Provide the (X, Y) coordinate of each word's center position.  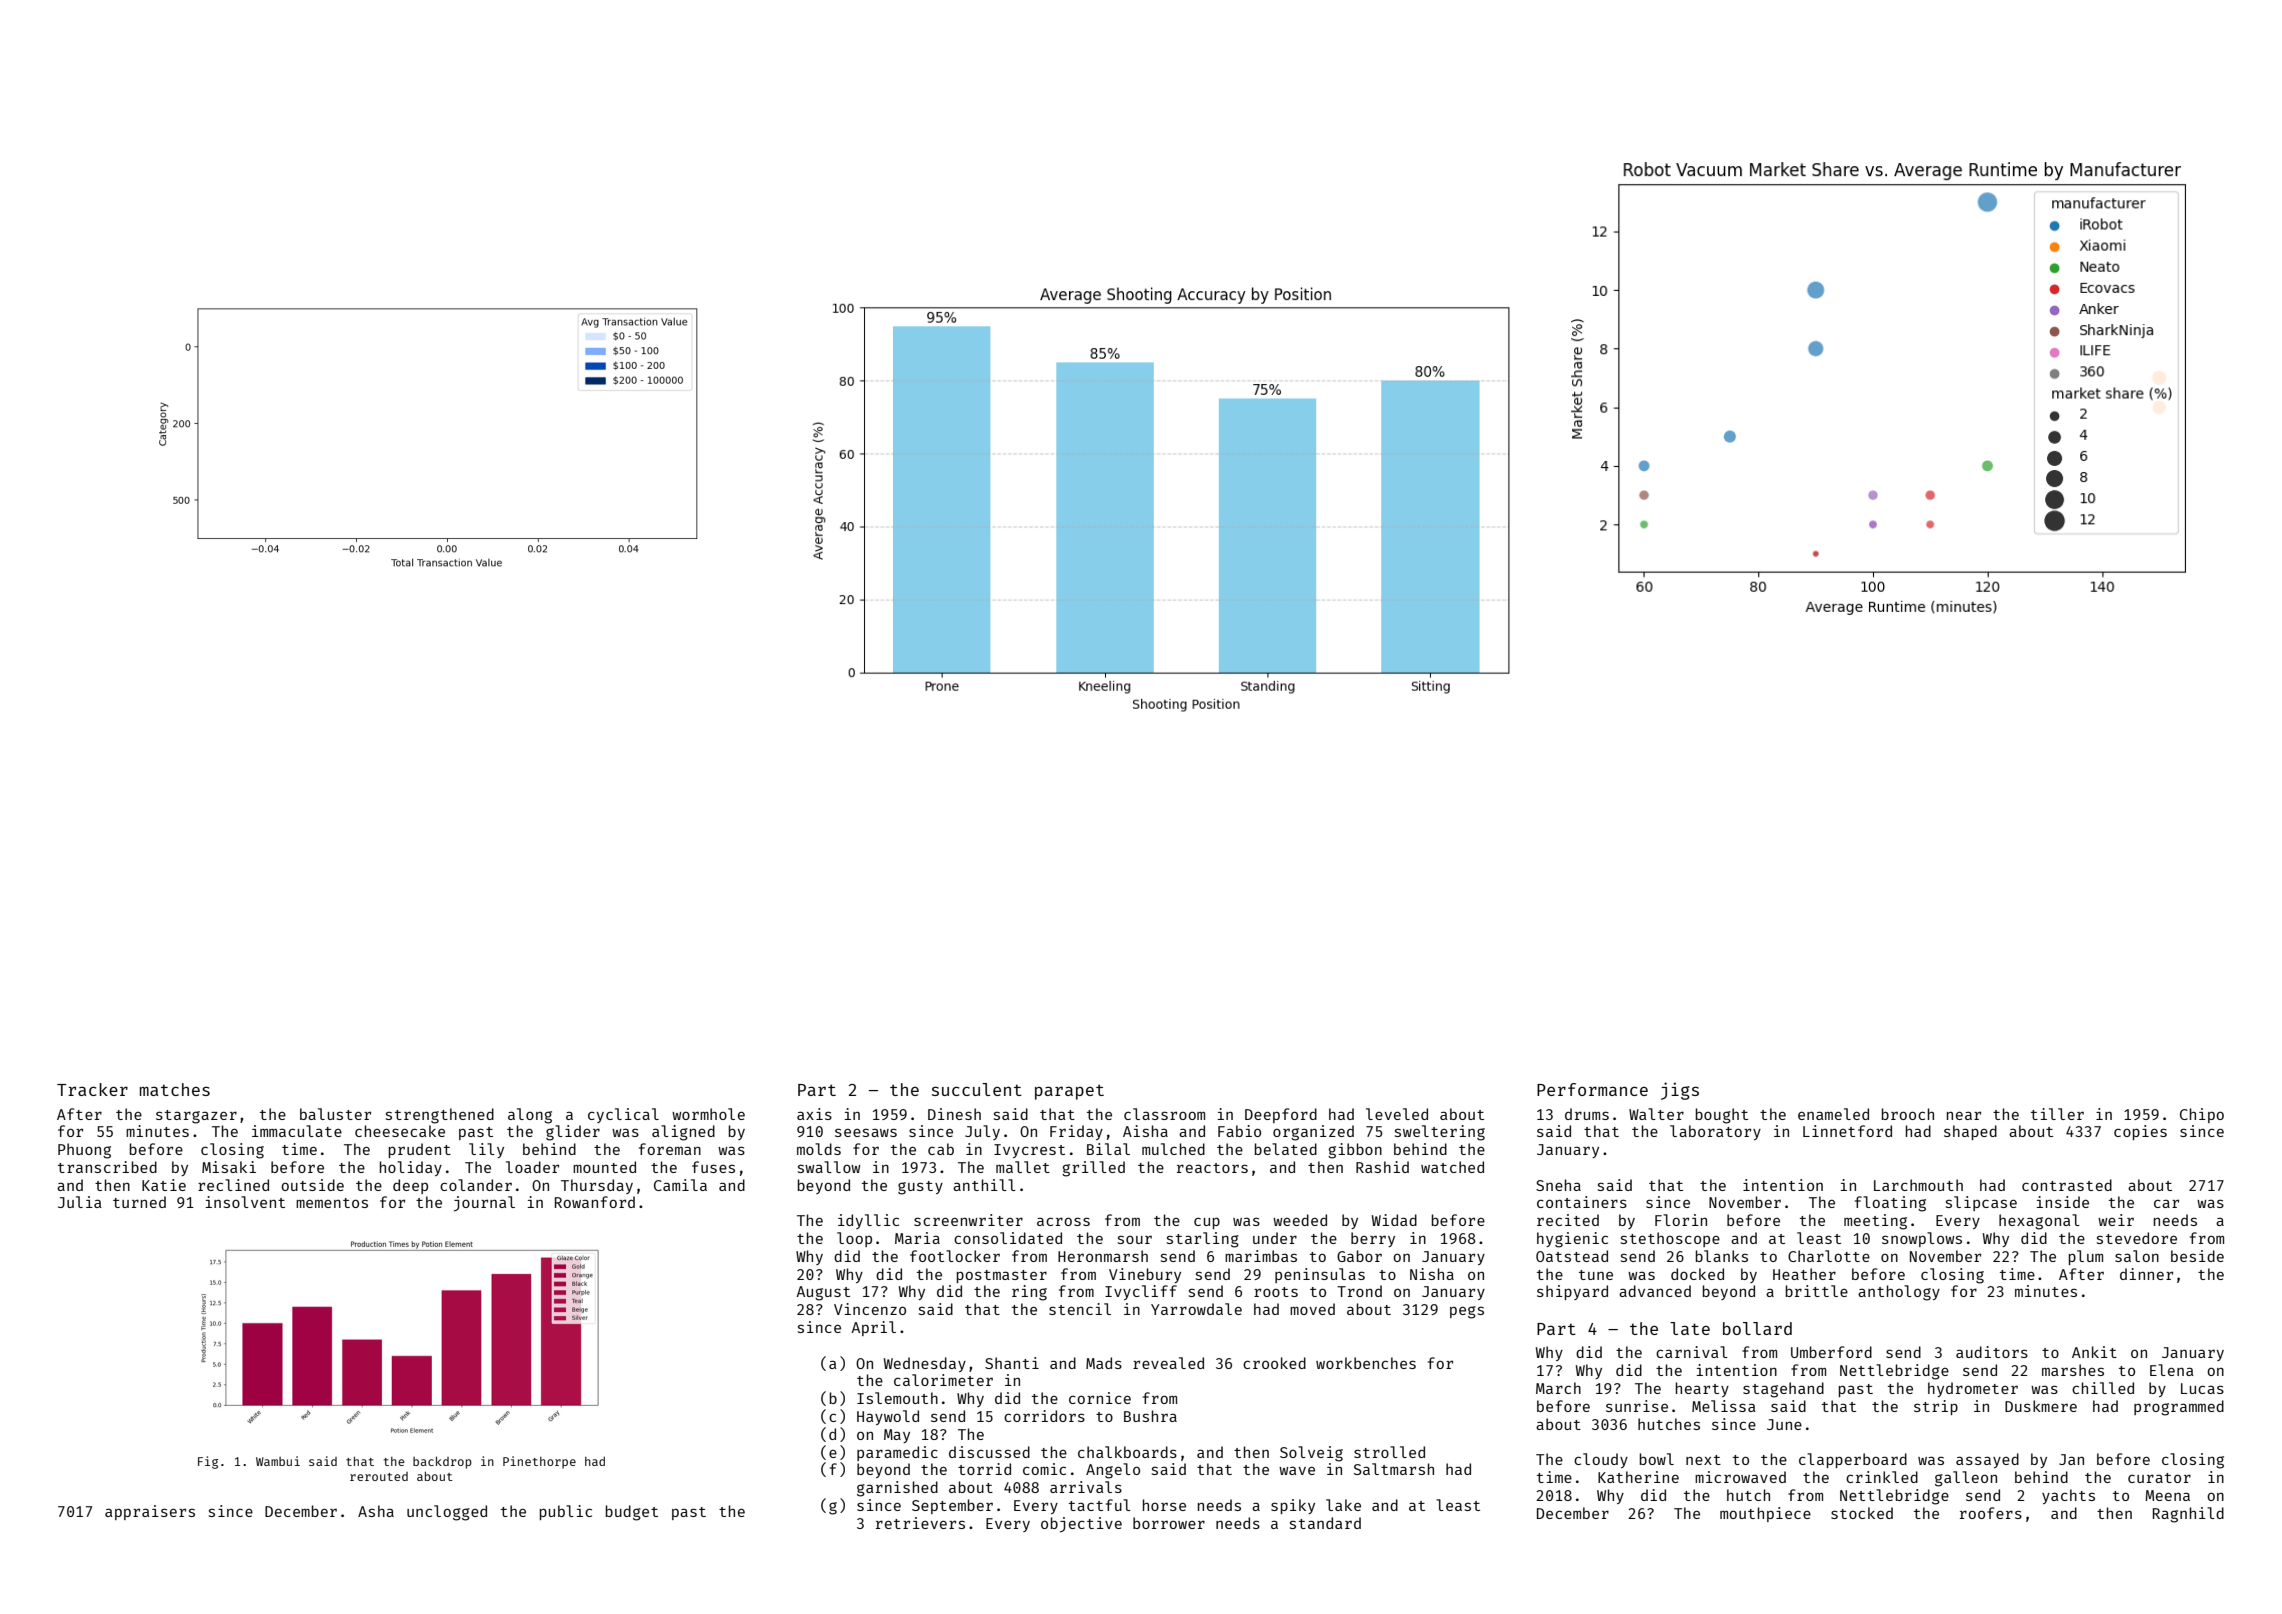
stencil (1080, 1309)
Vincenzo (870, 1309)
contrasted (2067, 1185)
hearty (1702, 1389)
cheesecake (400, 1131)
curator (2159, 1478)
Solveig (1311, 1454)
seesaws (866, 1132)
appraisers (150, 1512)
